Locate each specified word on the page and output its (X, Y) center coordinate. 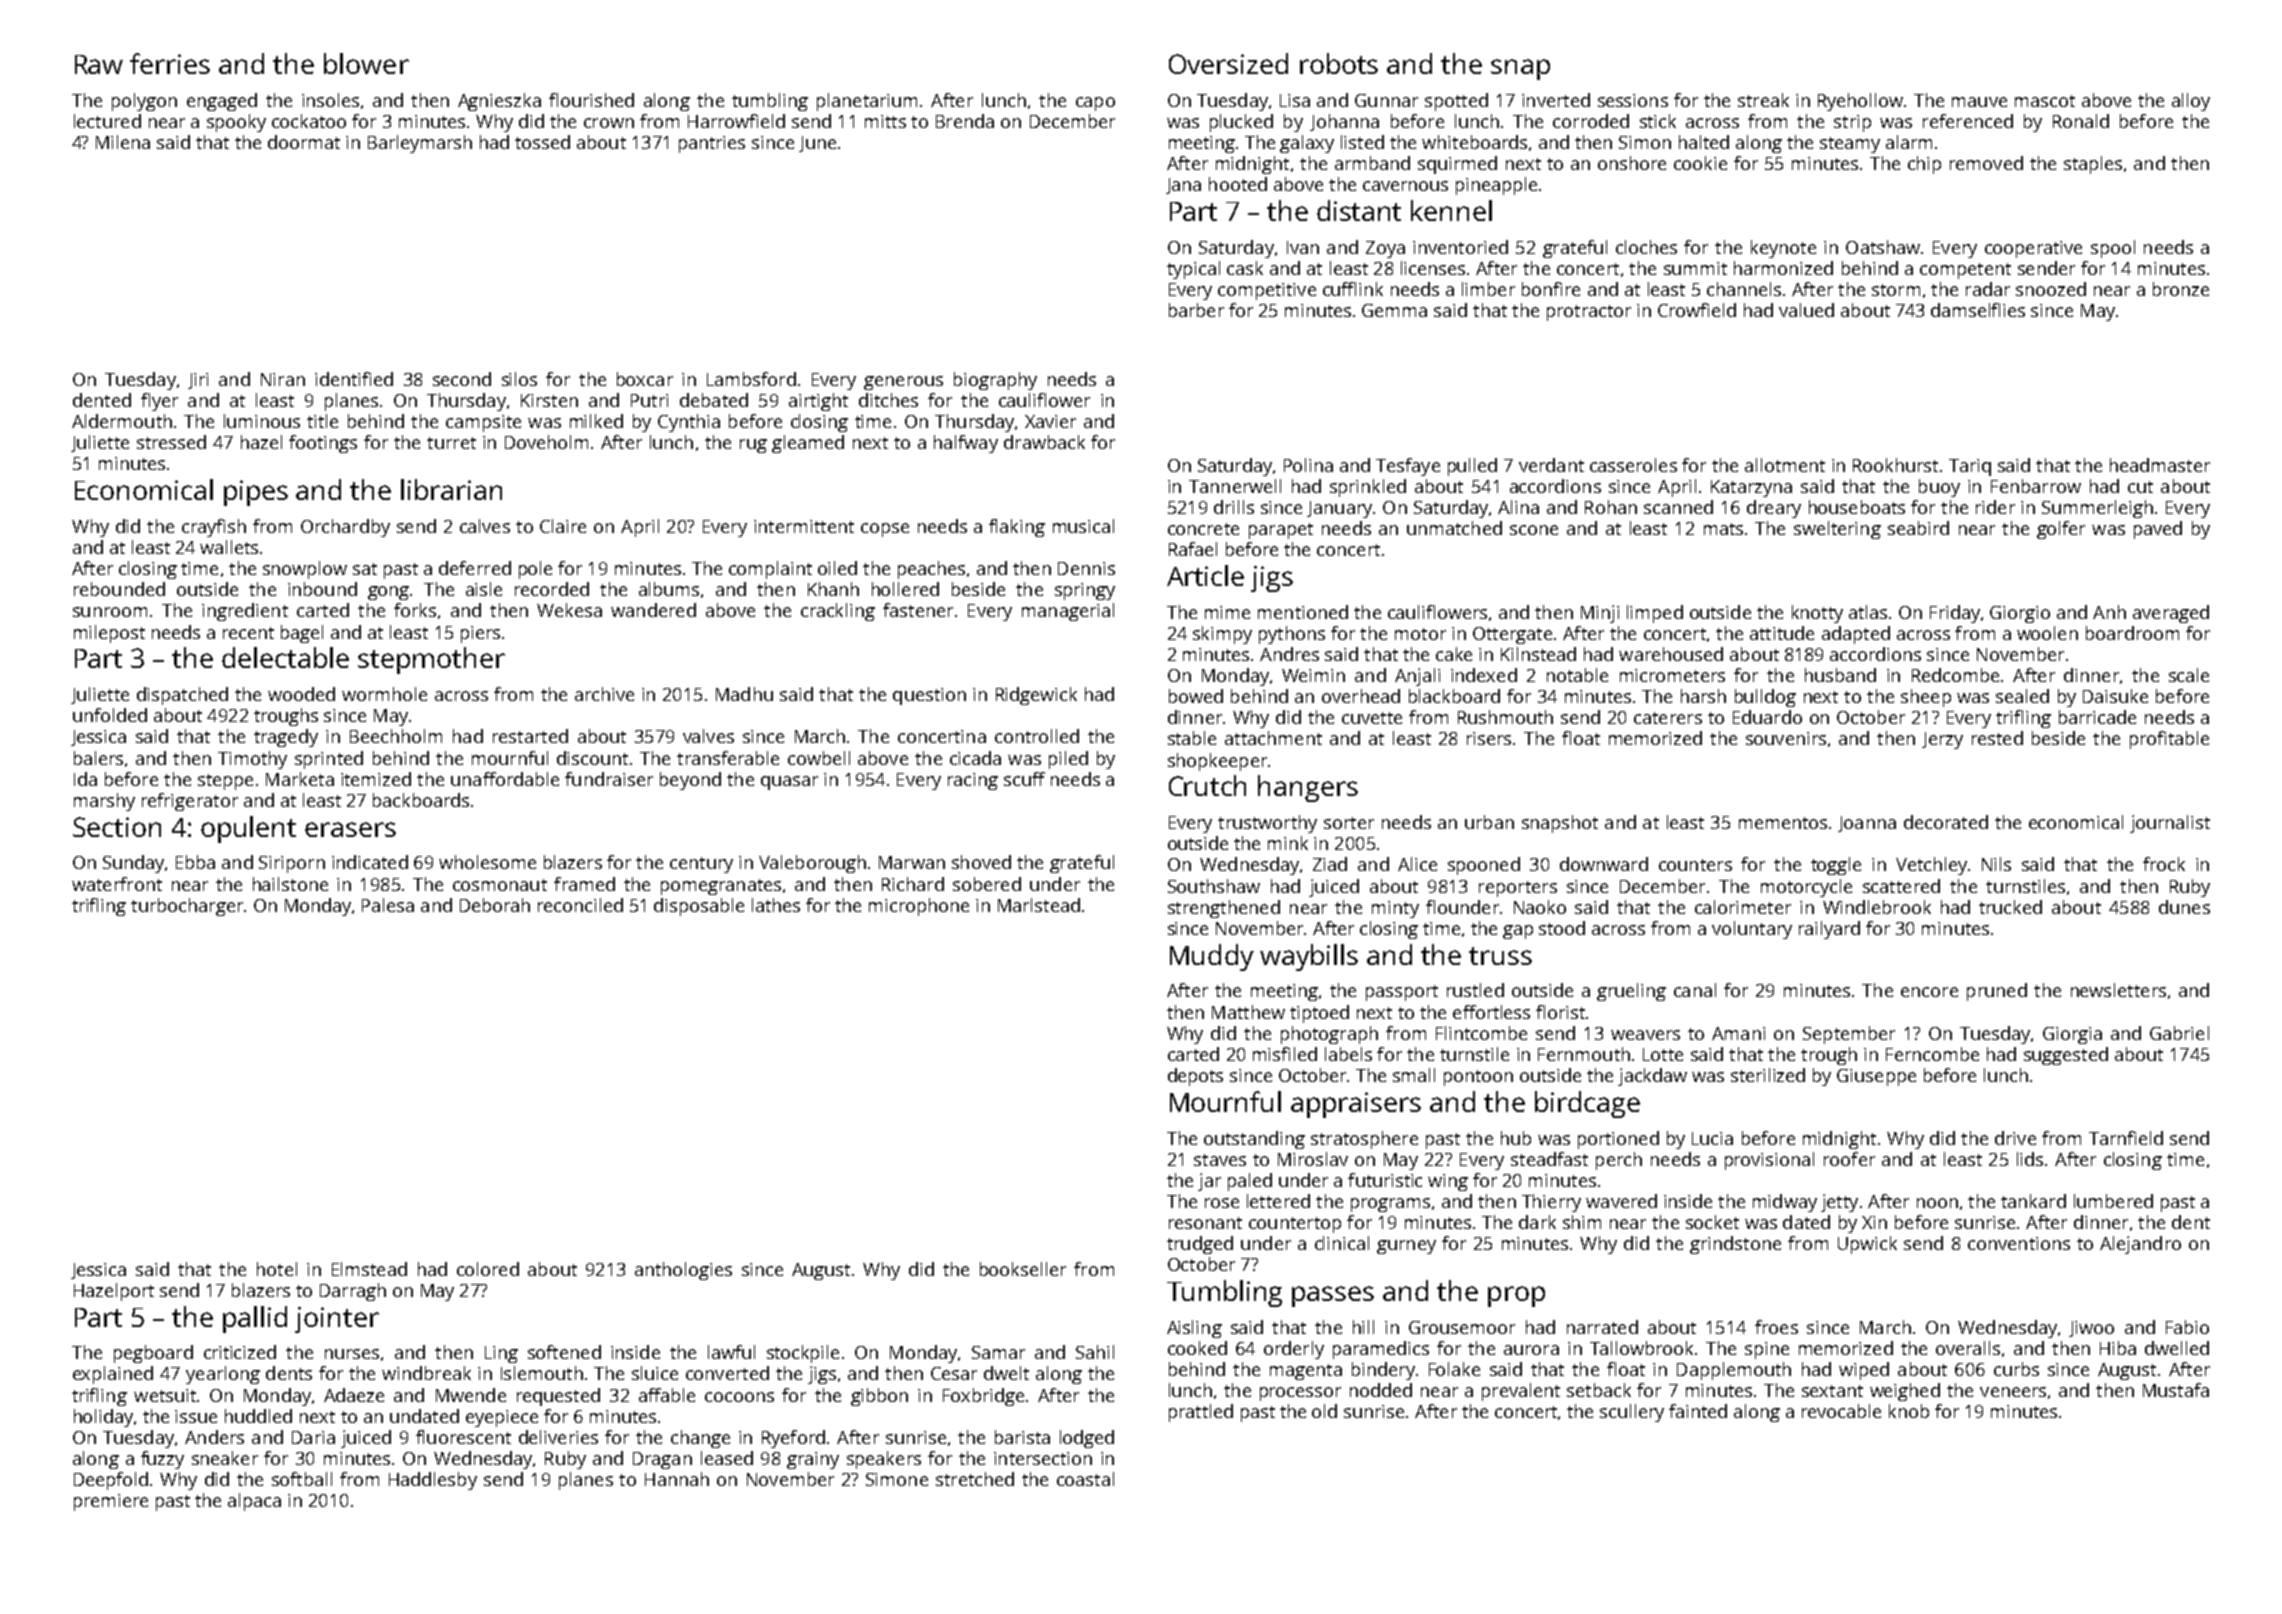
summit (1695, 268)
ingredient (245, 612)
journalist (2170, 824)
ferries (170, 63)
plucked (1241, 123)
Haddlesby (433, 1481)
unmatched (1454, 528)
